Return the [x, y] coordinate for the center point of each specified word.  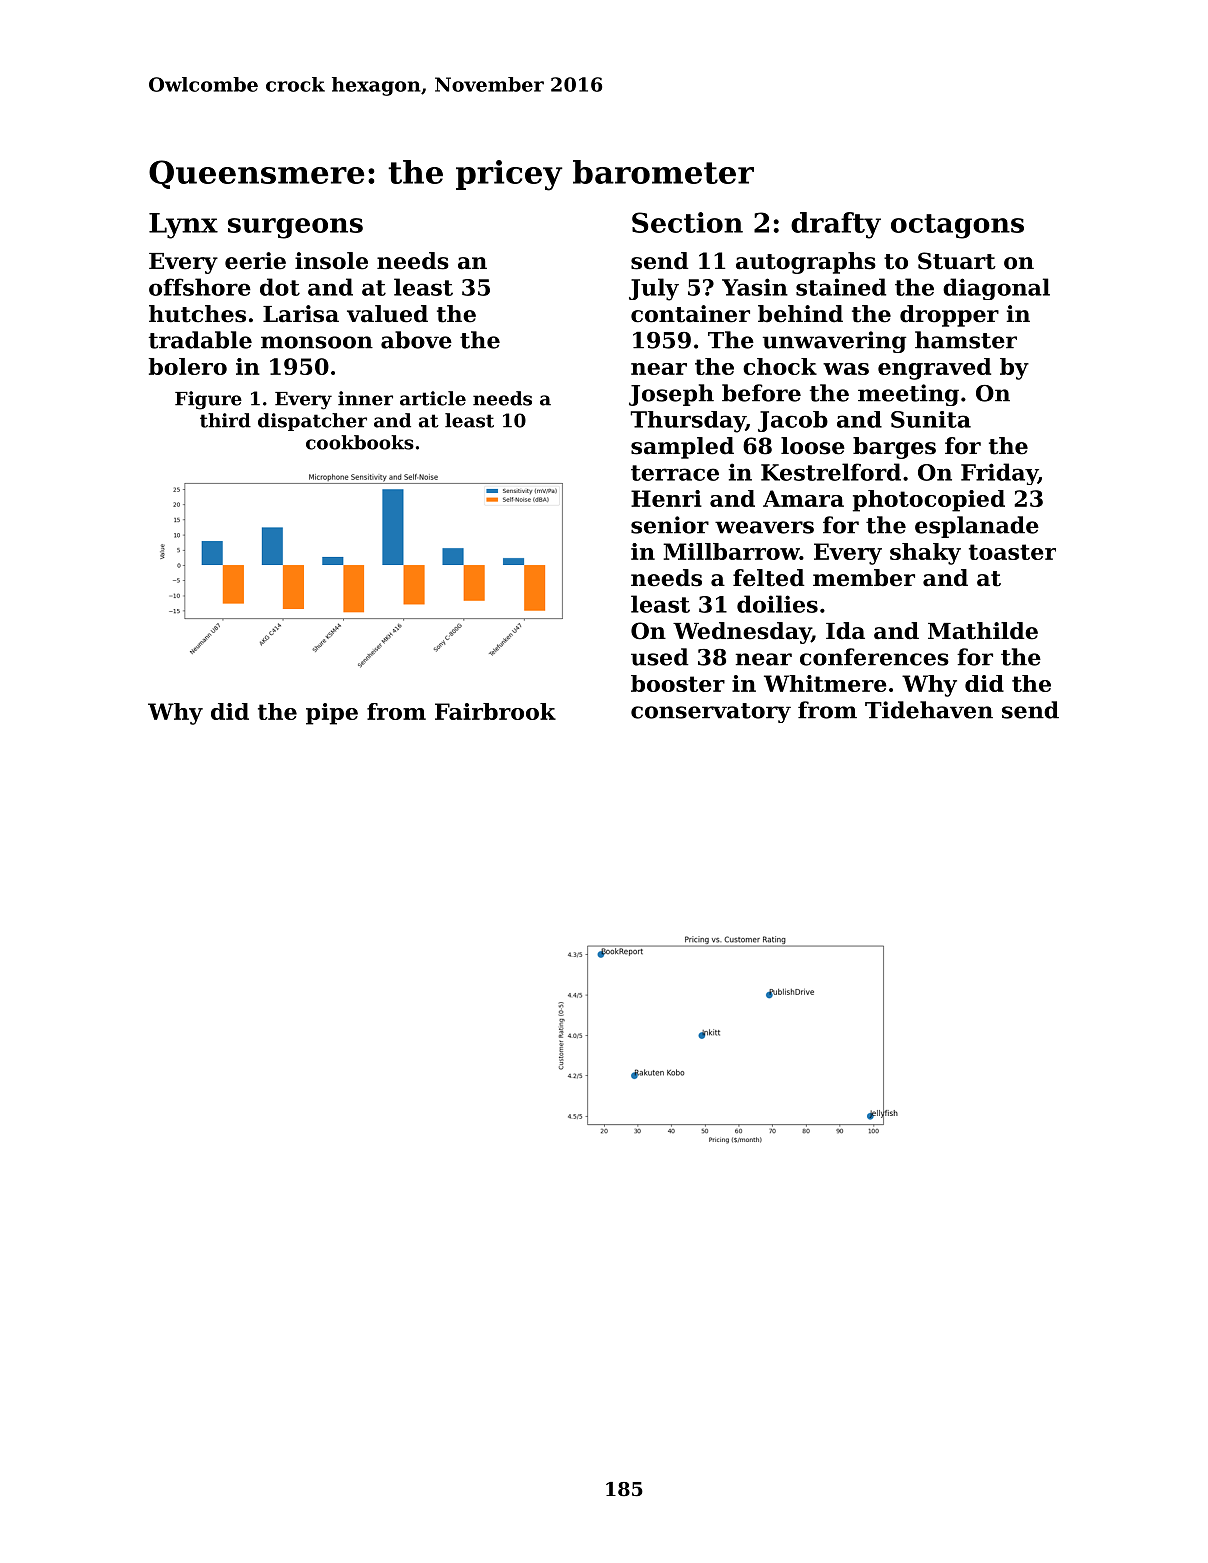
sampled [682, 448]
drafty [836, 225]
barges [894, 448]
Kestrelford [831, 472]
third [225, 420]
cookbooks [360, 442]
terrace [675, 473]
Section [687, 222]
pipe [332, 714]
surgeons [295, 228]
